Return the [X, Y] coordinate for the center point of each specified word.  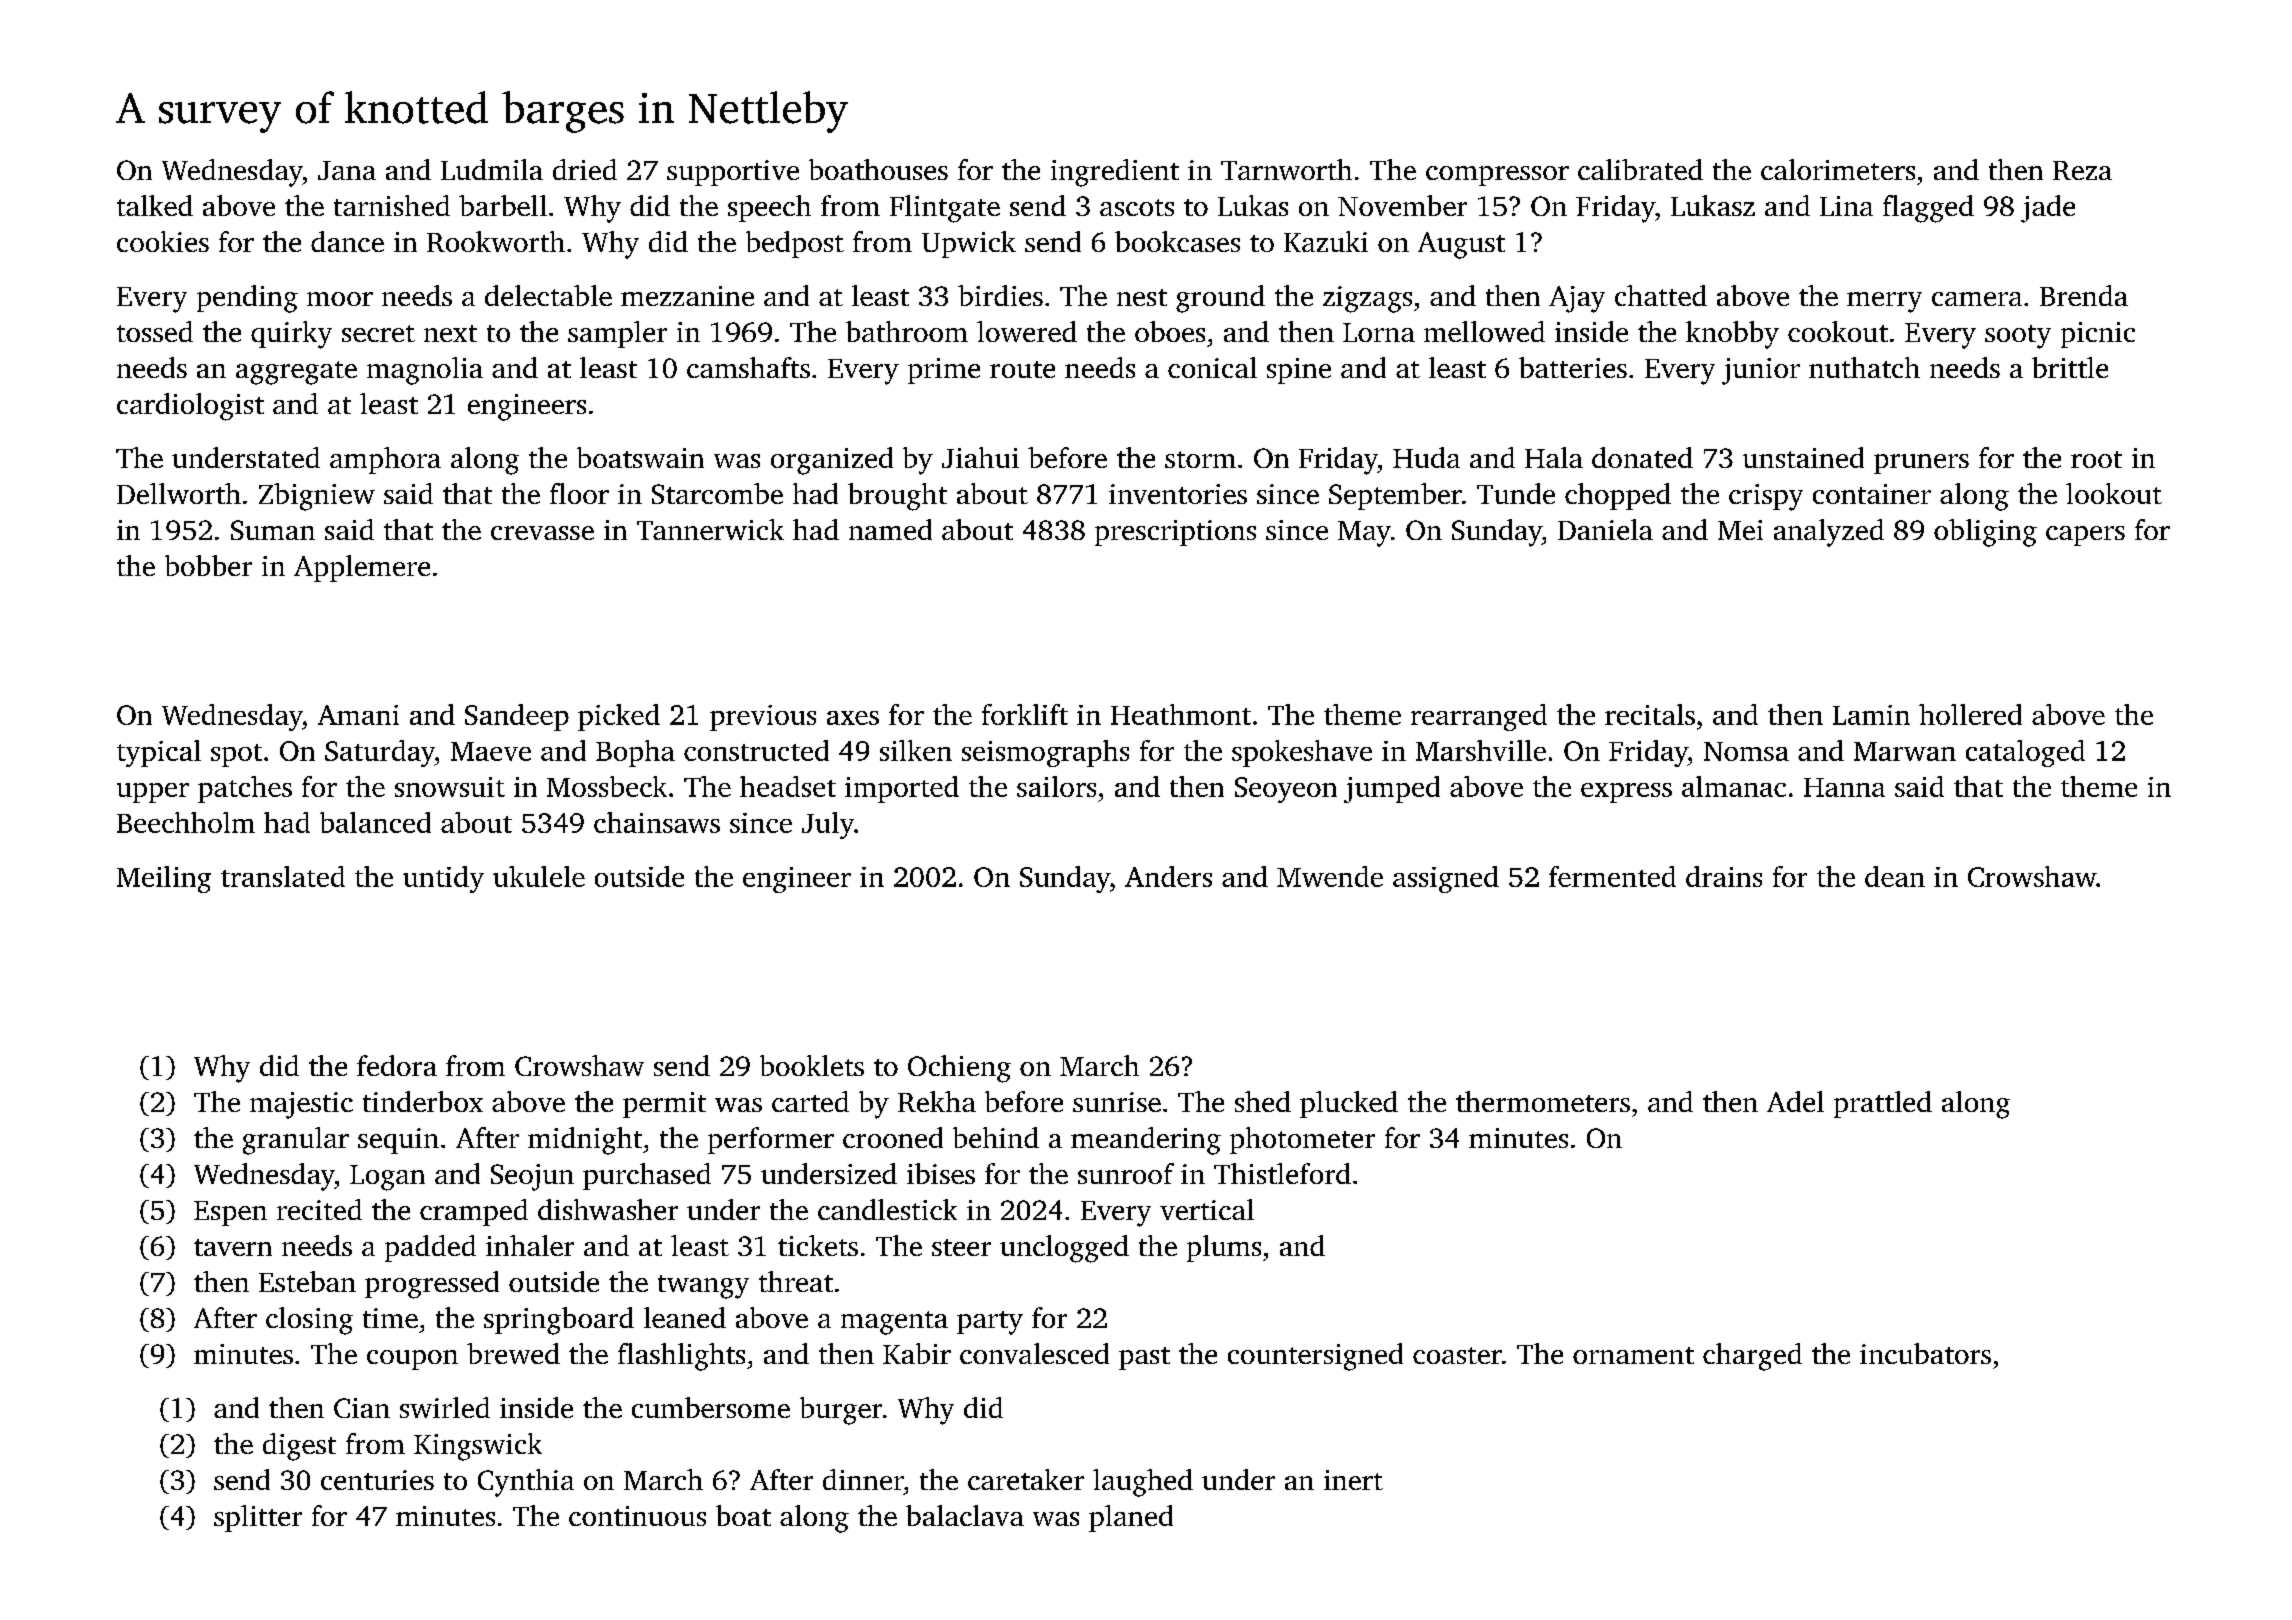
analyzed [1829, 533]
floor [579, 493]
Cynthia [526, 1483]
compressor [1497, 176]
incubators [1925, 1353]
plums [1224, 1248]
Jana [347, 170]
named [890, 529]
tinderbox [423, 1101]
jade [2048, 209]
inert [1353, 1480]
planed [1131, 1518]
